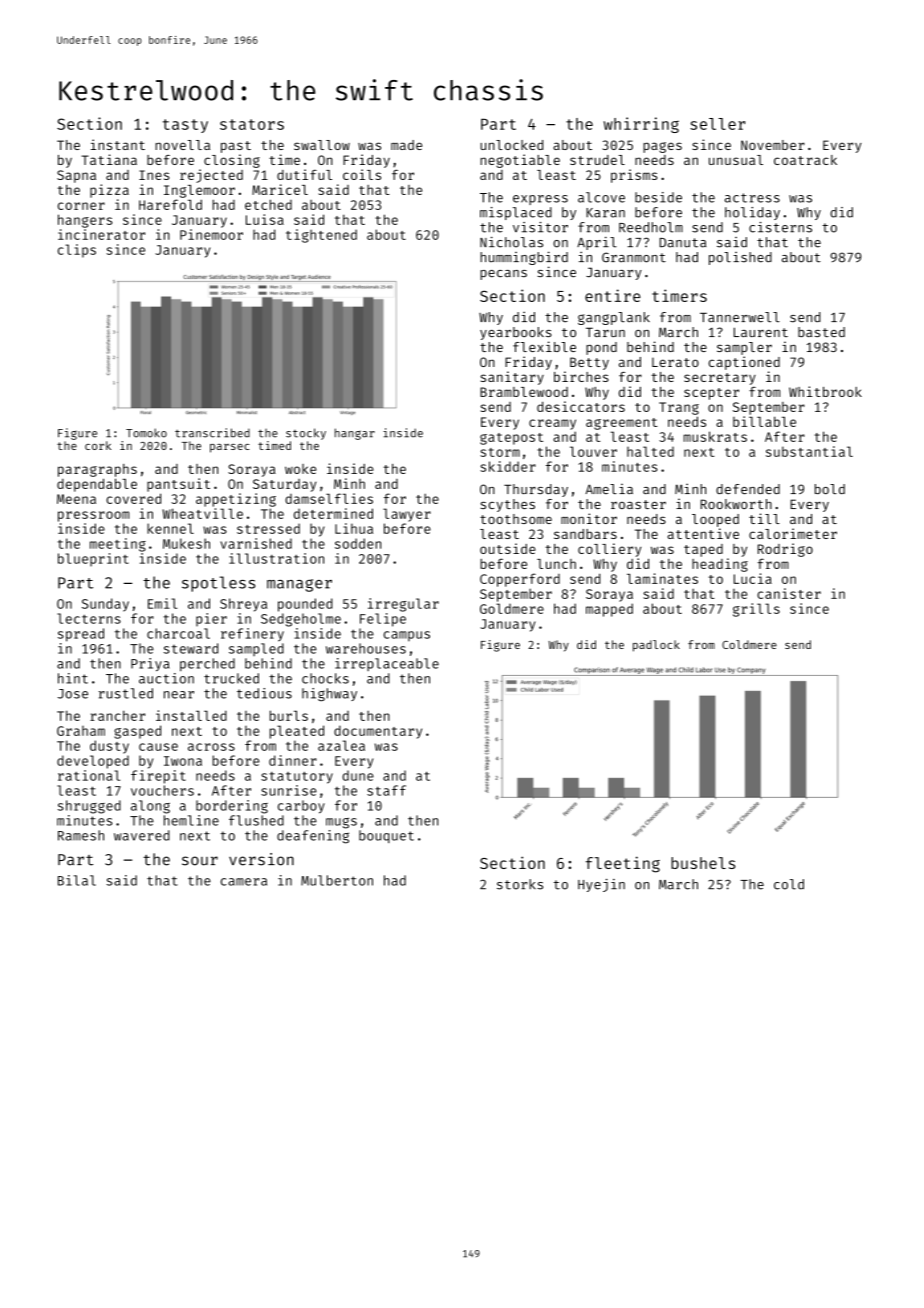 The height and width of the screenshot is (1308, 924). I want to click on Tomoko, so click(146, 433).
